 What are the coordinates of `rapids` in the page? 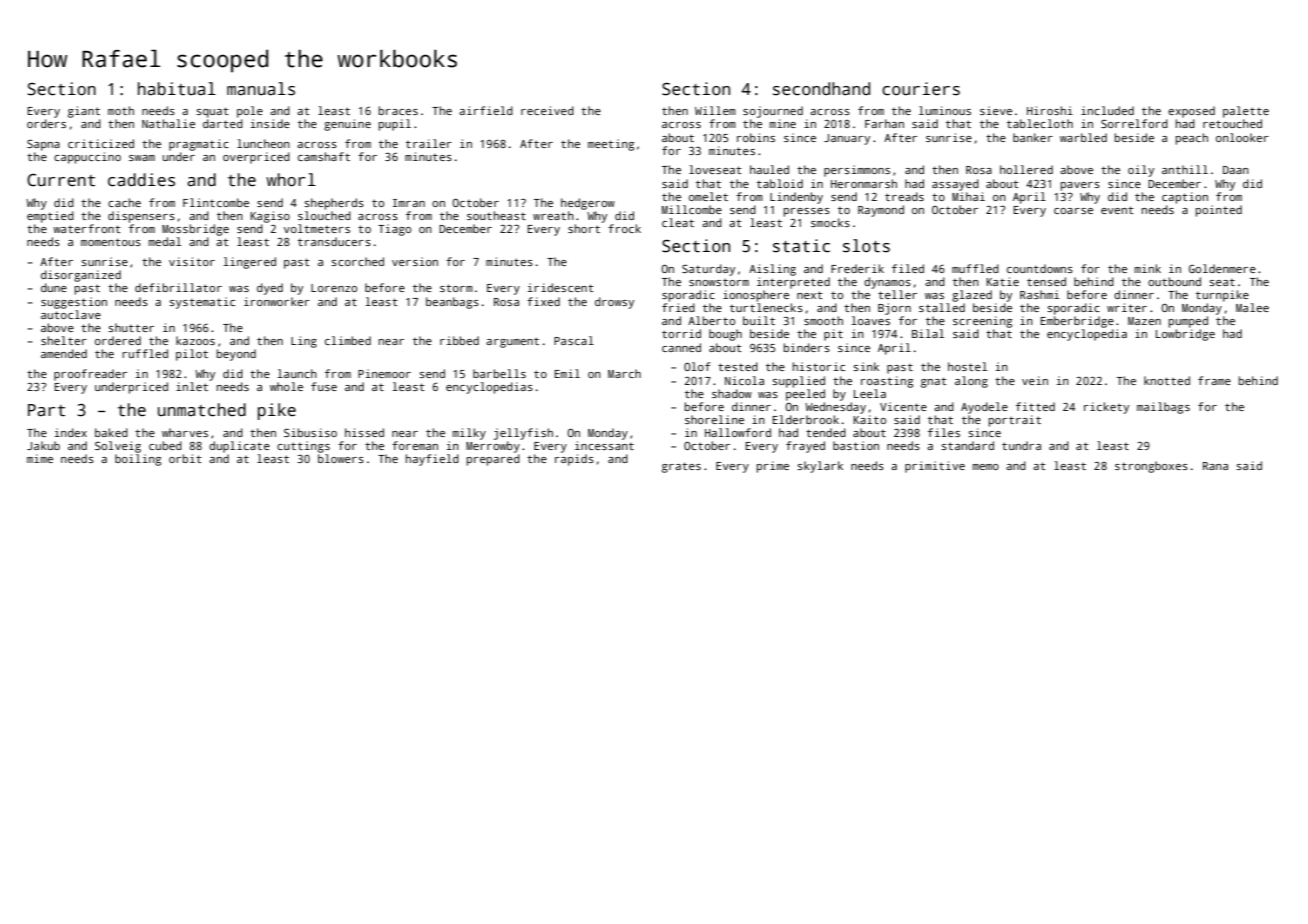 It's located at (574, 460).
